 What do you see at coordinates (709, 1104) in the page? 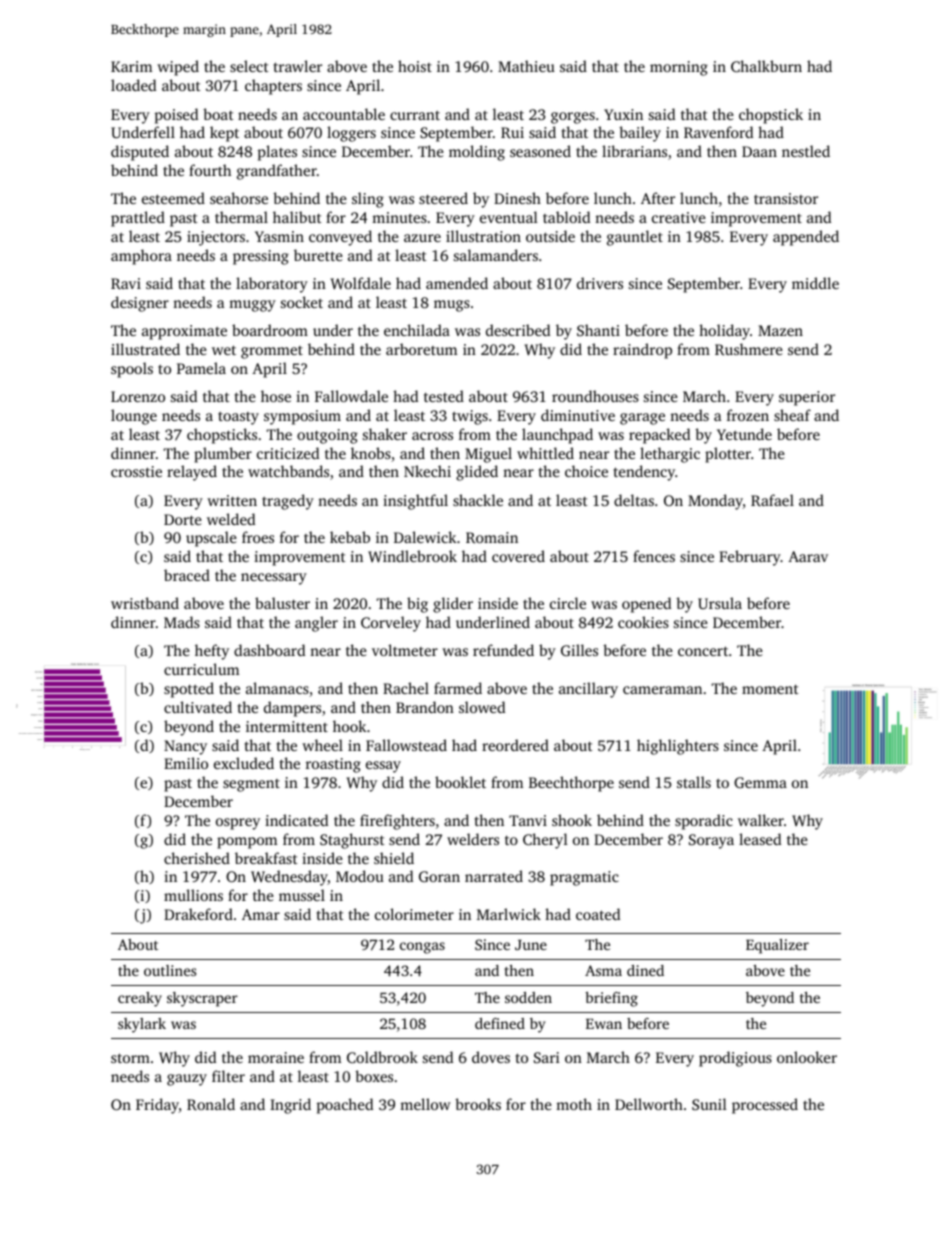
I see `Sunil` at bounding box center [709, 1104].
